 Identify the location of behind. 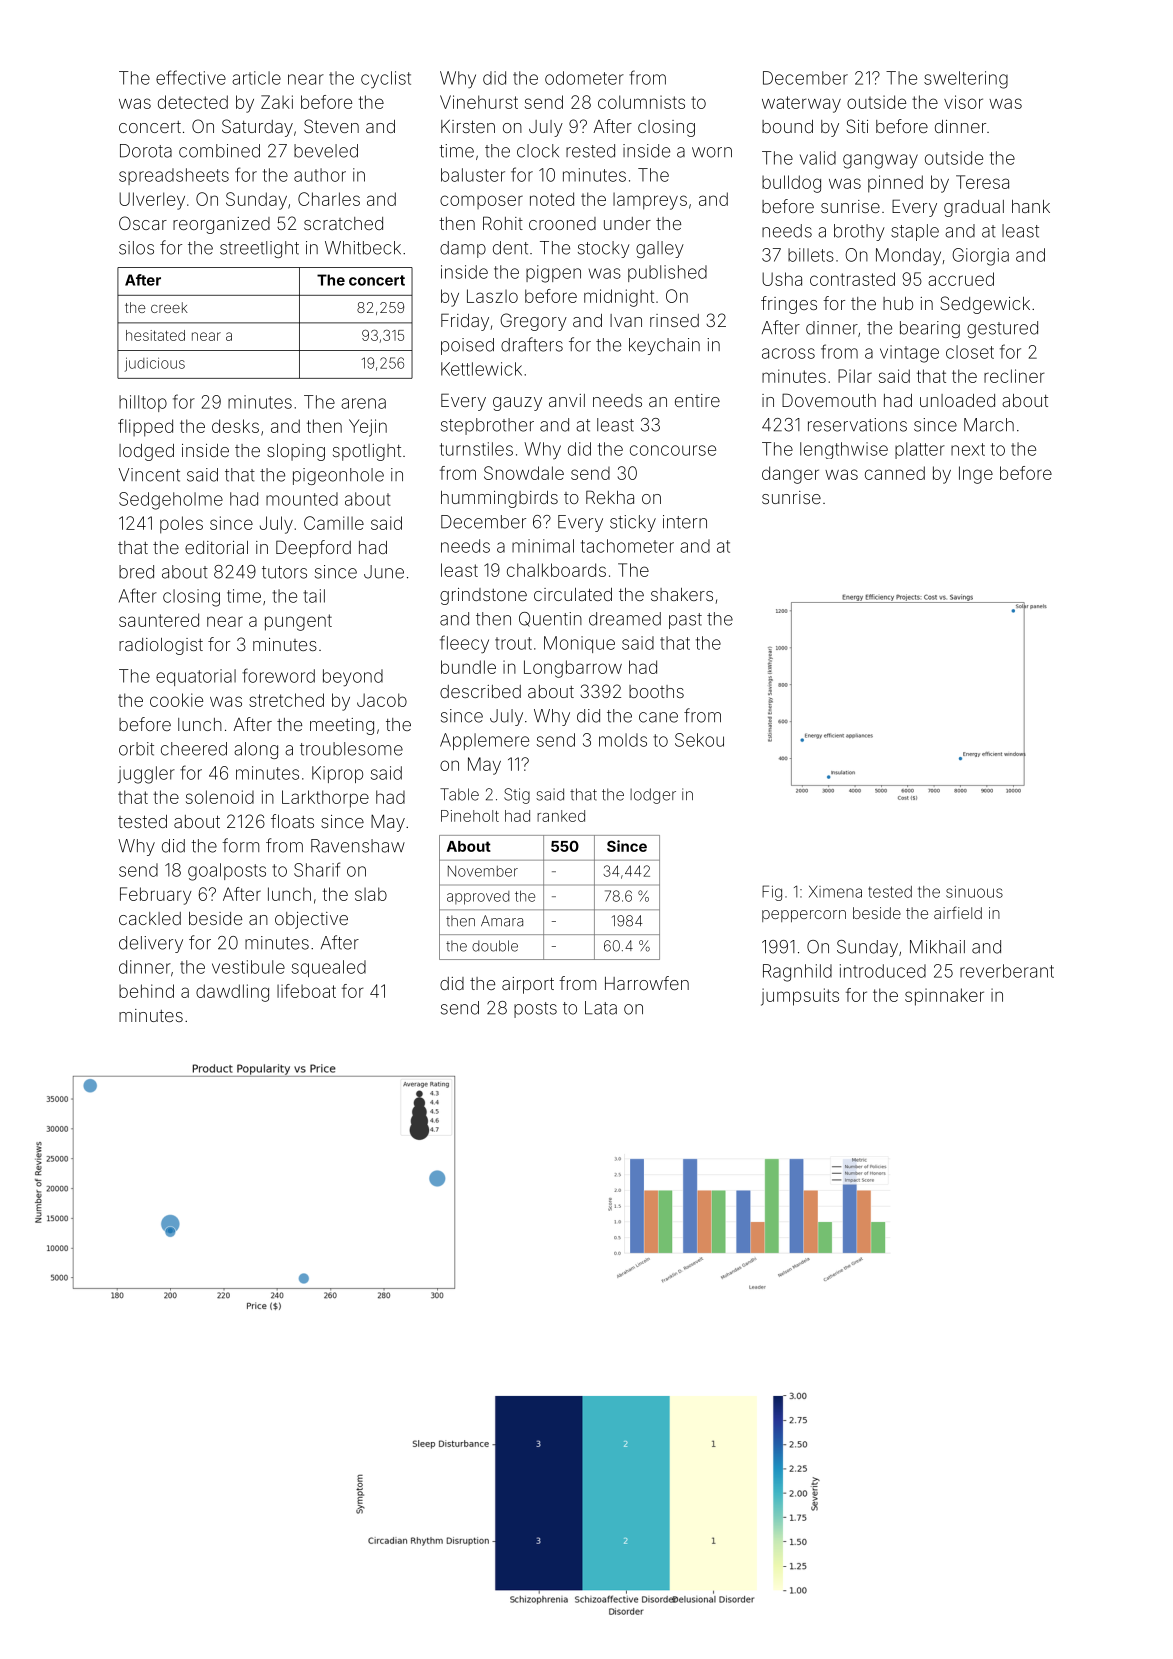
(146, 991).
